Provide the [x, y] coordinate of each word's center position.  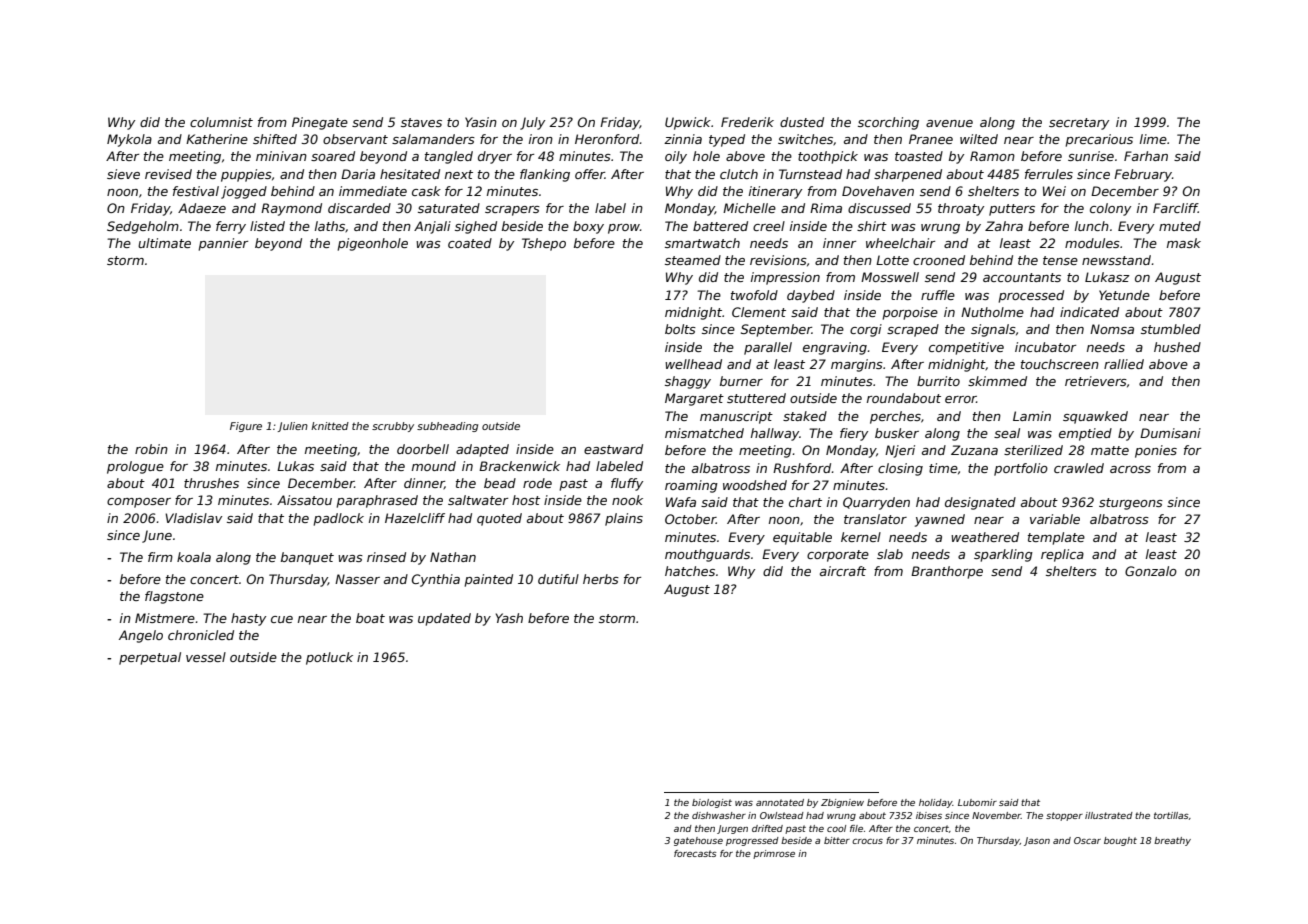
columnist [221, 122]
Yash [509, 618]
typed [727, 140]
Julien [293, 427]
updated [444, 619]
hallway [775, 434]
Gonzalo [1151, 571]
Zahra [1004, 226]
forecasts [695, 853]
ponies [1156, 451]
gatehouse [698, 841]
